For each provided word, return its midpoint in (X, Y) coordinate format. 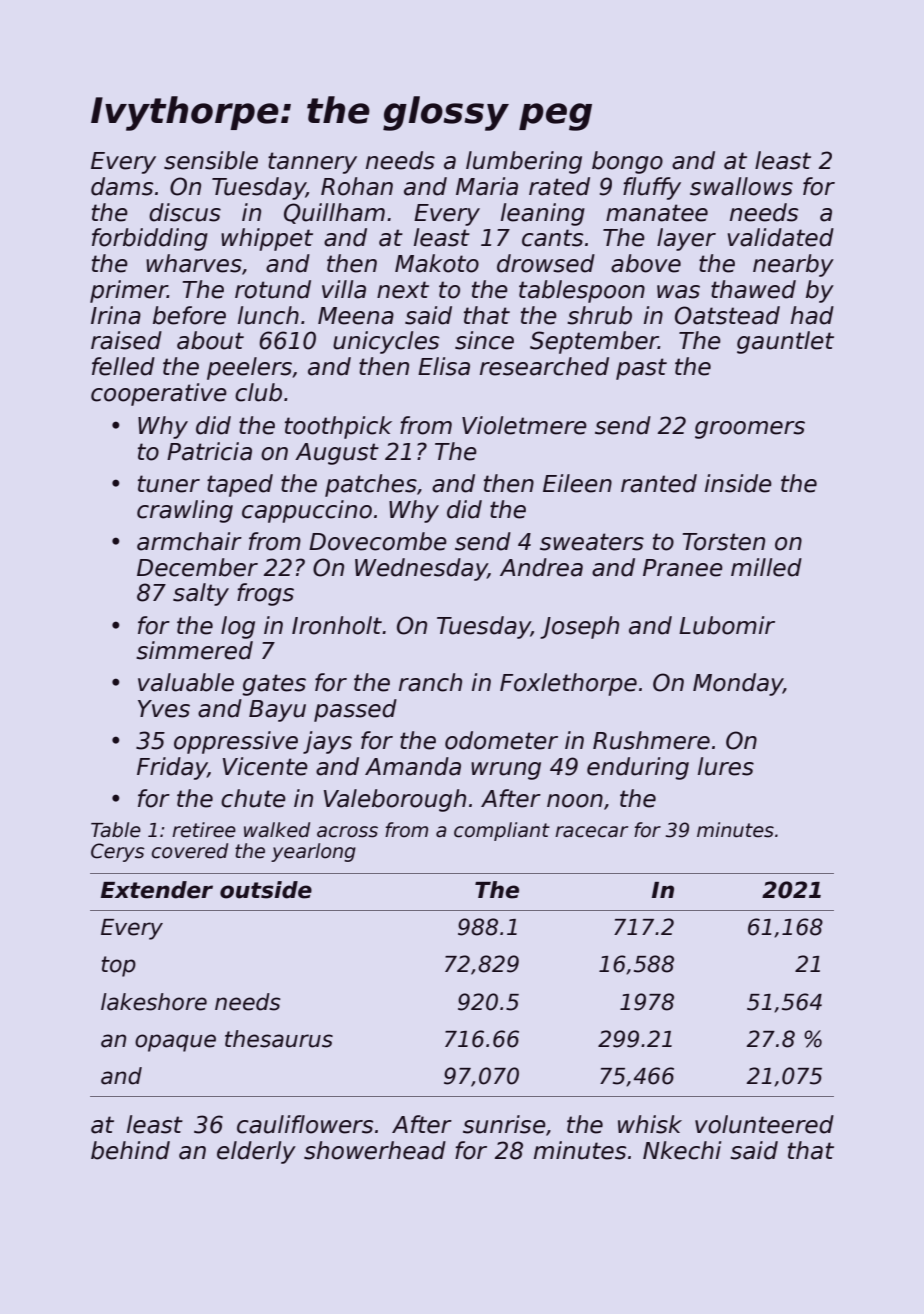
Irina (116, 315)
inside (738, 483)
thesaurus (279, 1039)
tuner (169, 484)
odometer (501, 740)
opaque (175, 1043)
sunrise (504, 1124)
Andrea (541, 567)
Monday (738, 684)
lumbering (524, 162)
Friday (172, 768)
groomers (750, 430)
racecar (591, 832)
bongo (627, 162)
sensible (211, 160)
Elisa (444, 366)
